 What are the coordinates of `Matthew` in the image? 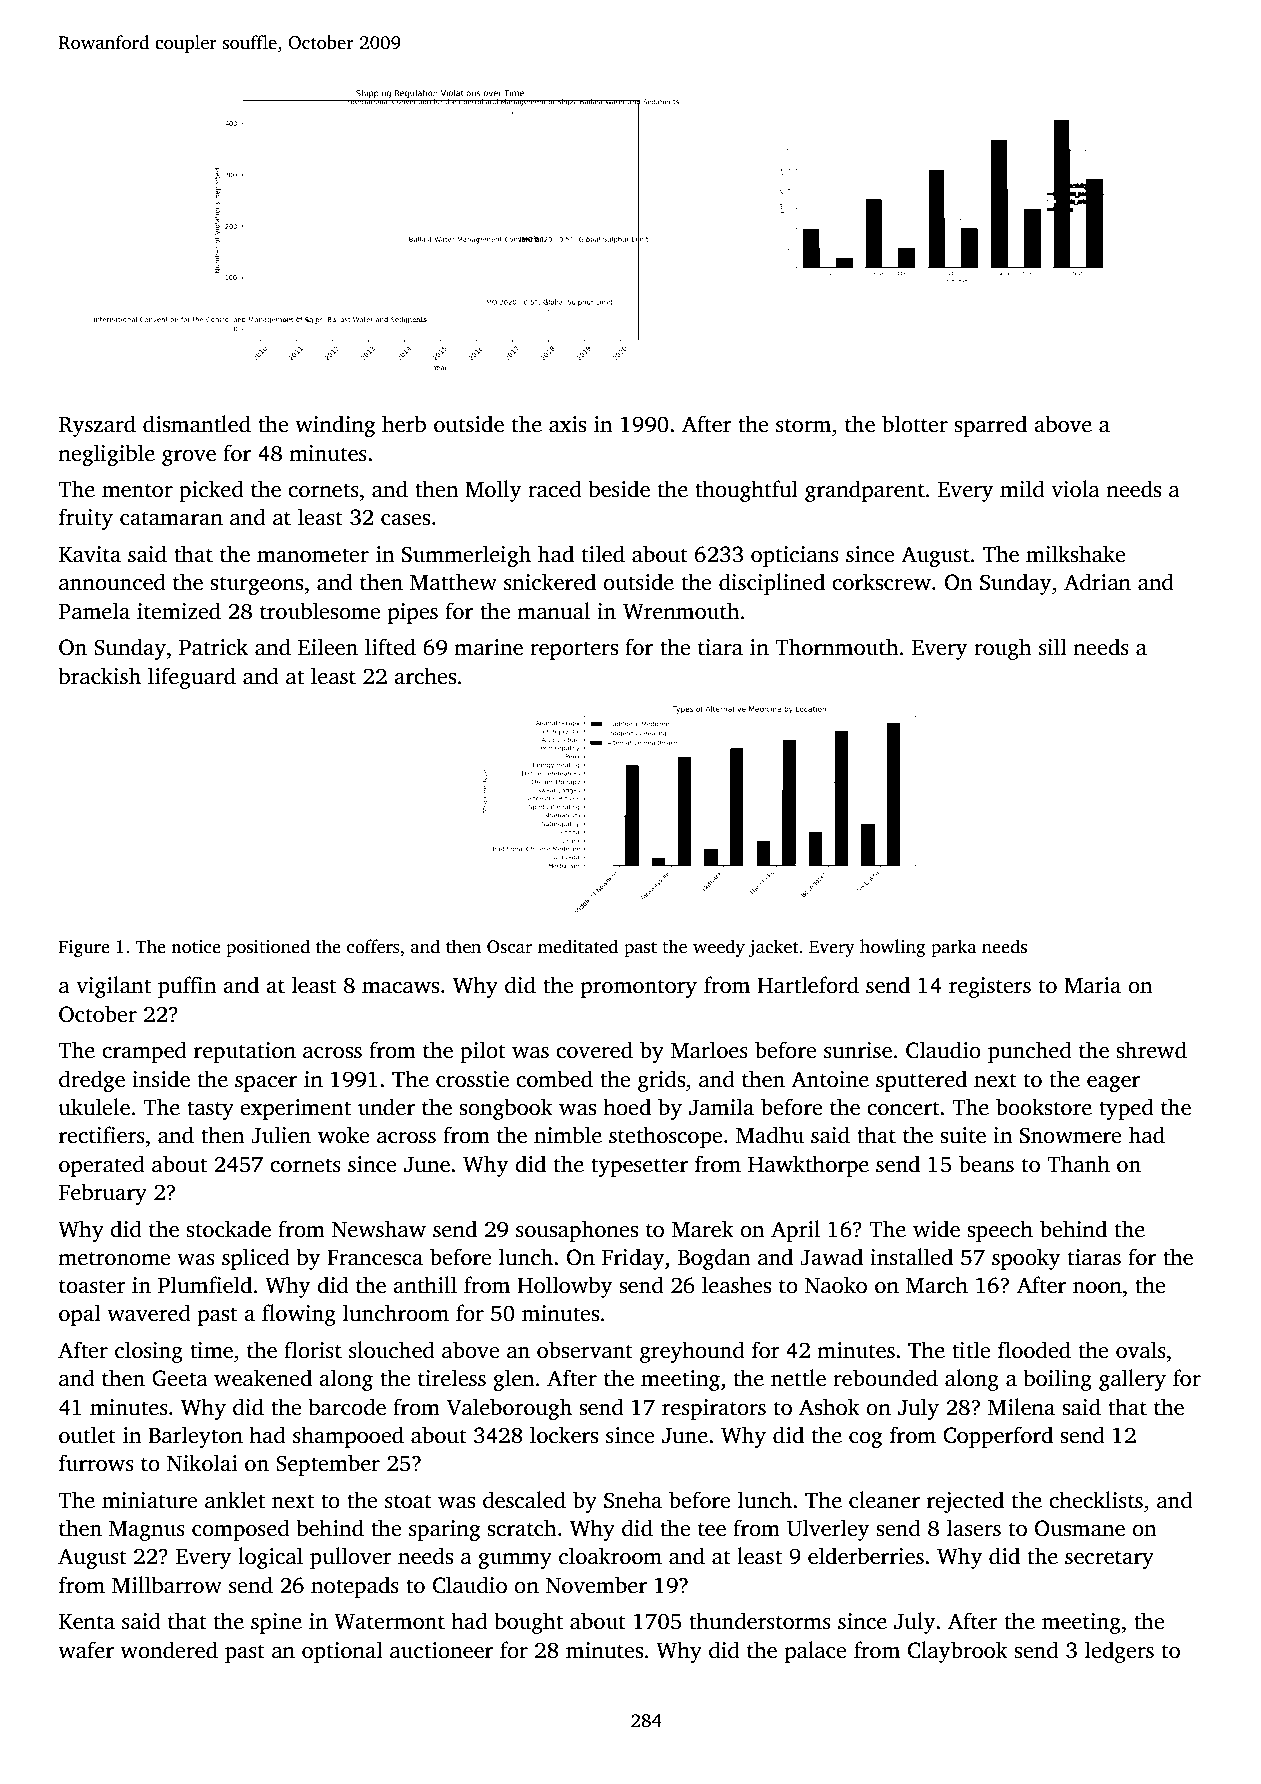 It's located at (453, 582).
